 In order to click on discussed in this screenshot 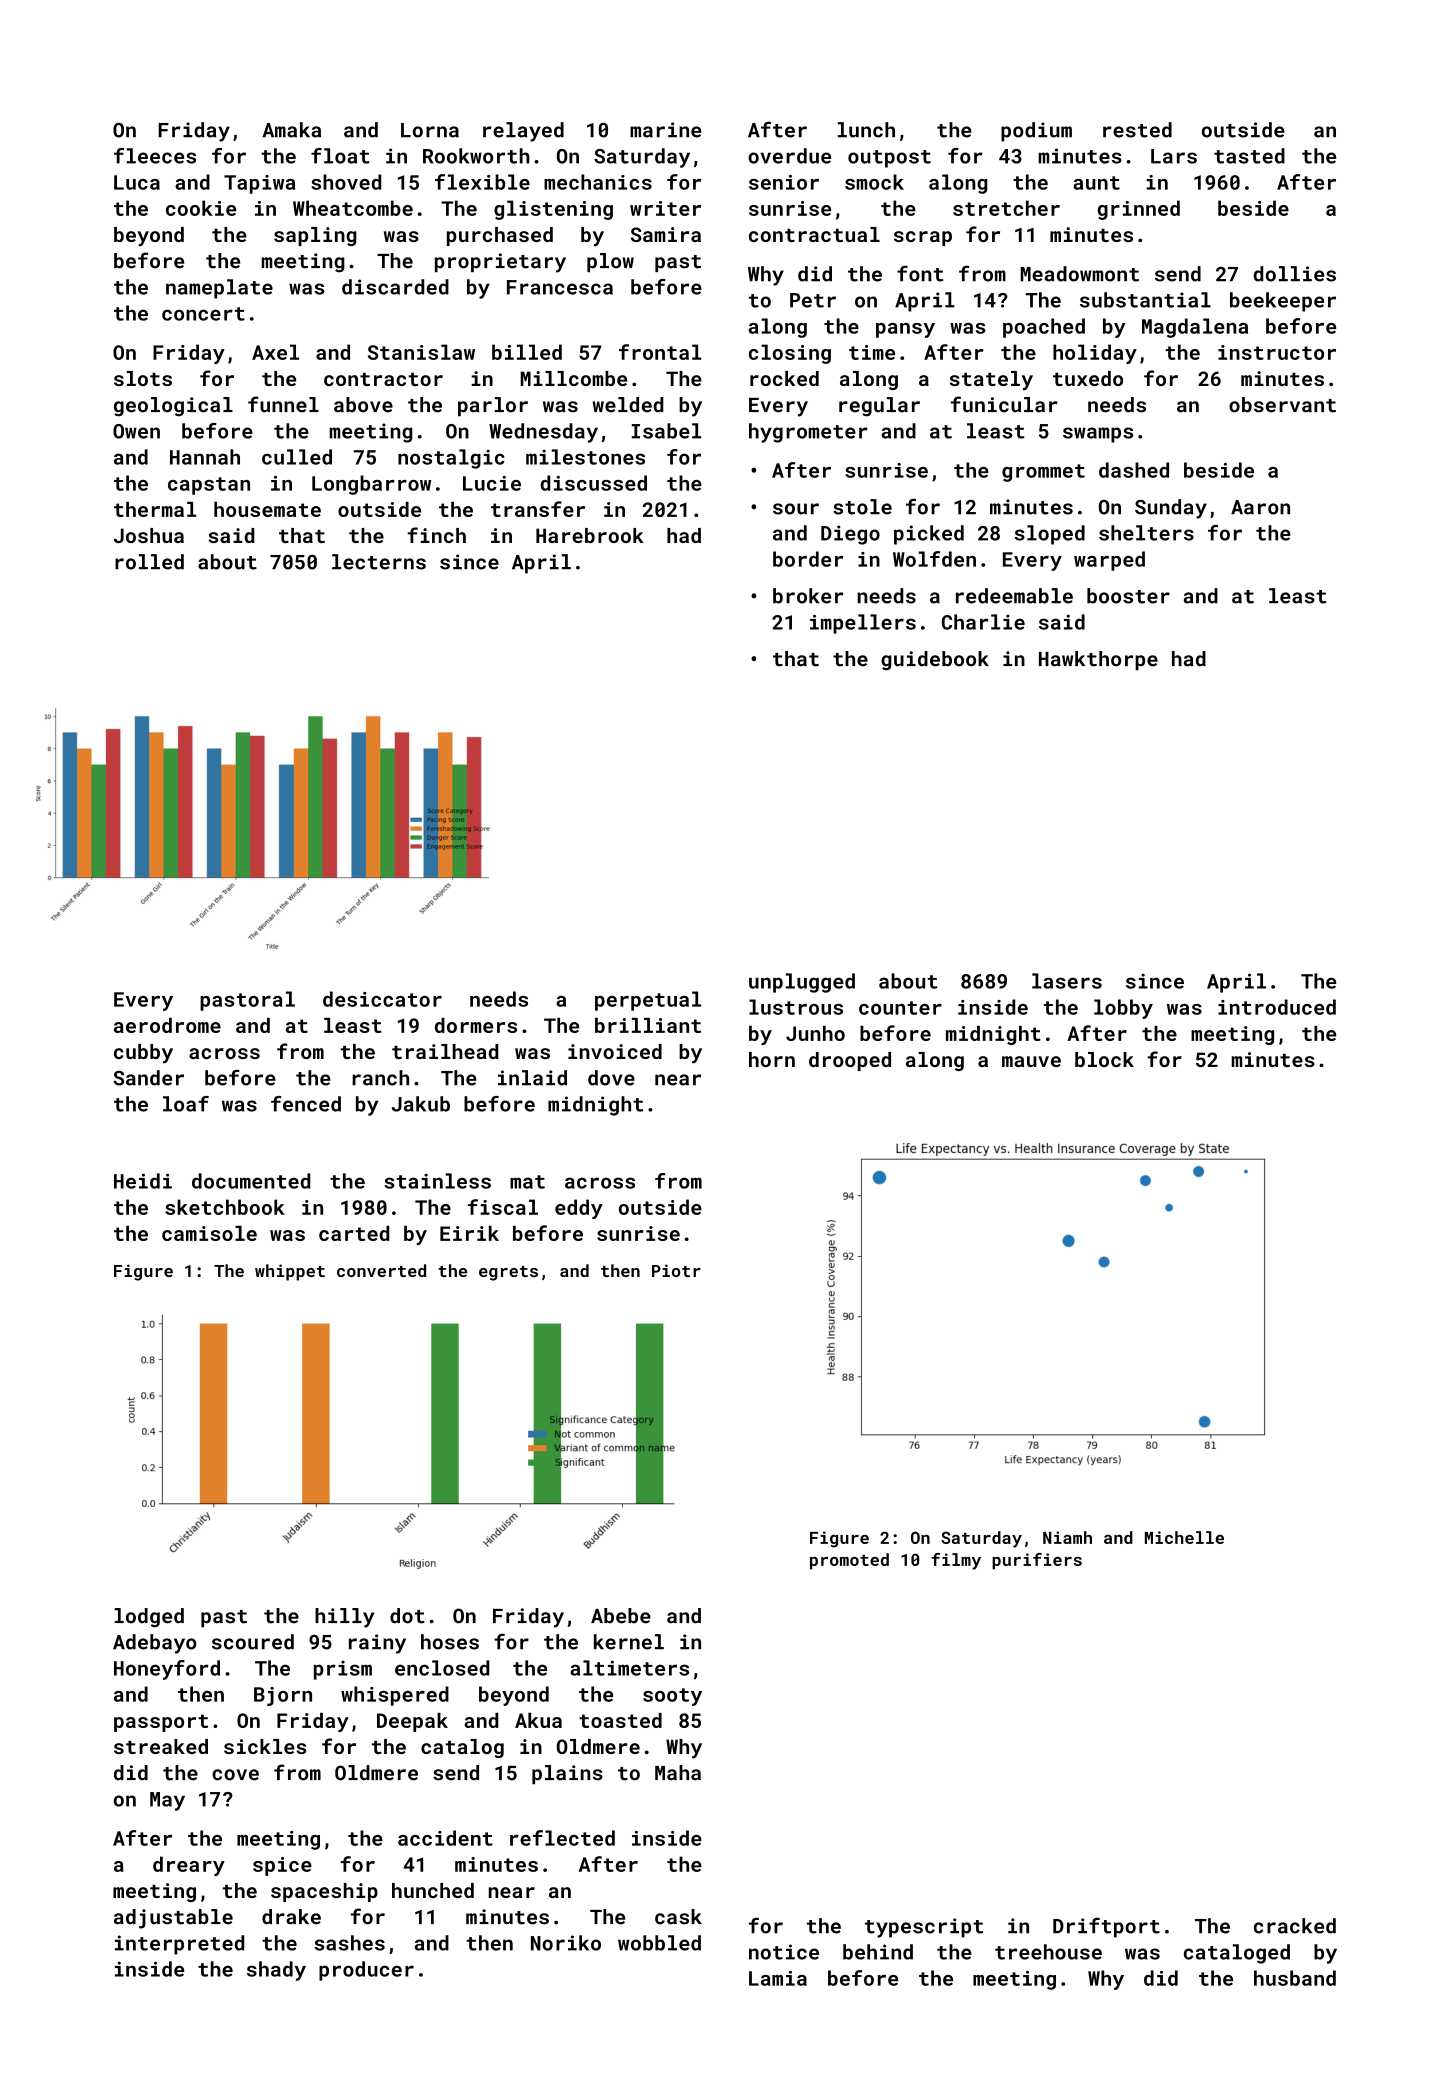, I will do `click(593, 483)`.
